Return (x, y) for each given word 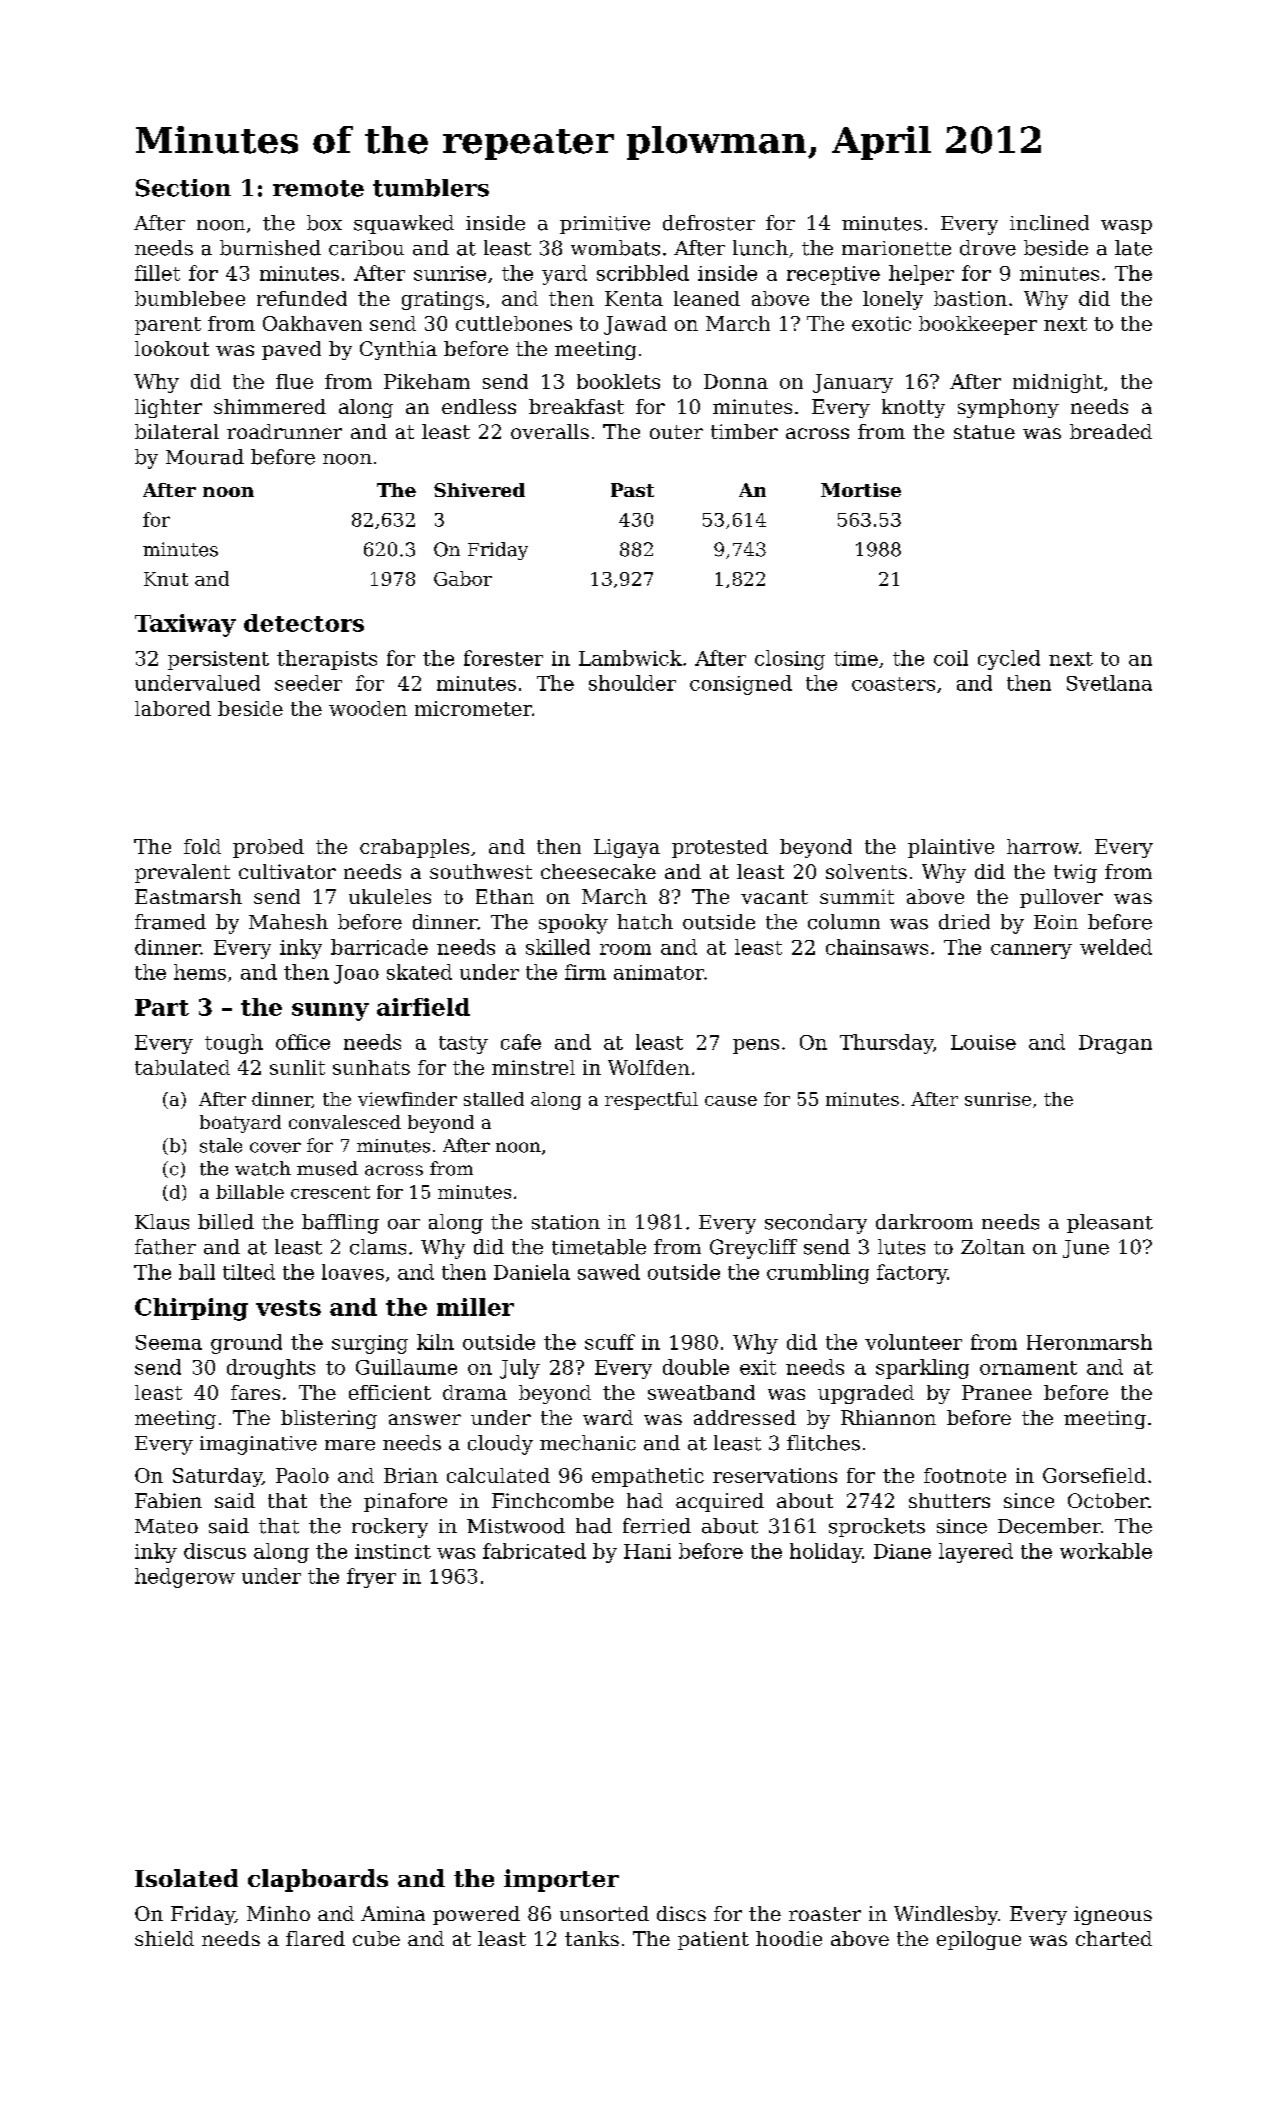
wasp (1126, 227)
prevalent (182, 873)
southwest (481, 871)
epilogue (979, 1940)
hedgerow (185, 1578)
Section (183, 188)
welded (1116, 947)
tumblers (431, 188)
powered (476, 1915)
